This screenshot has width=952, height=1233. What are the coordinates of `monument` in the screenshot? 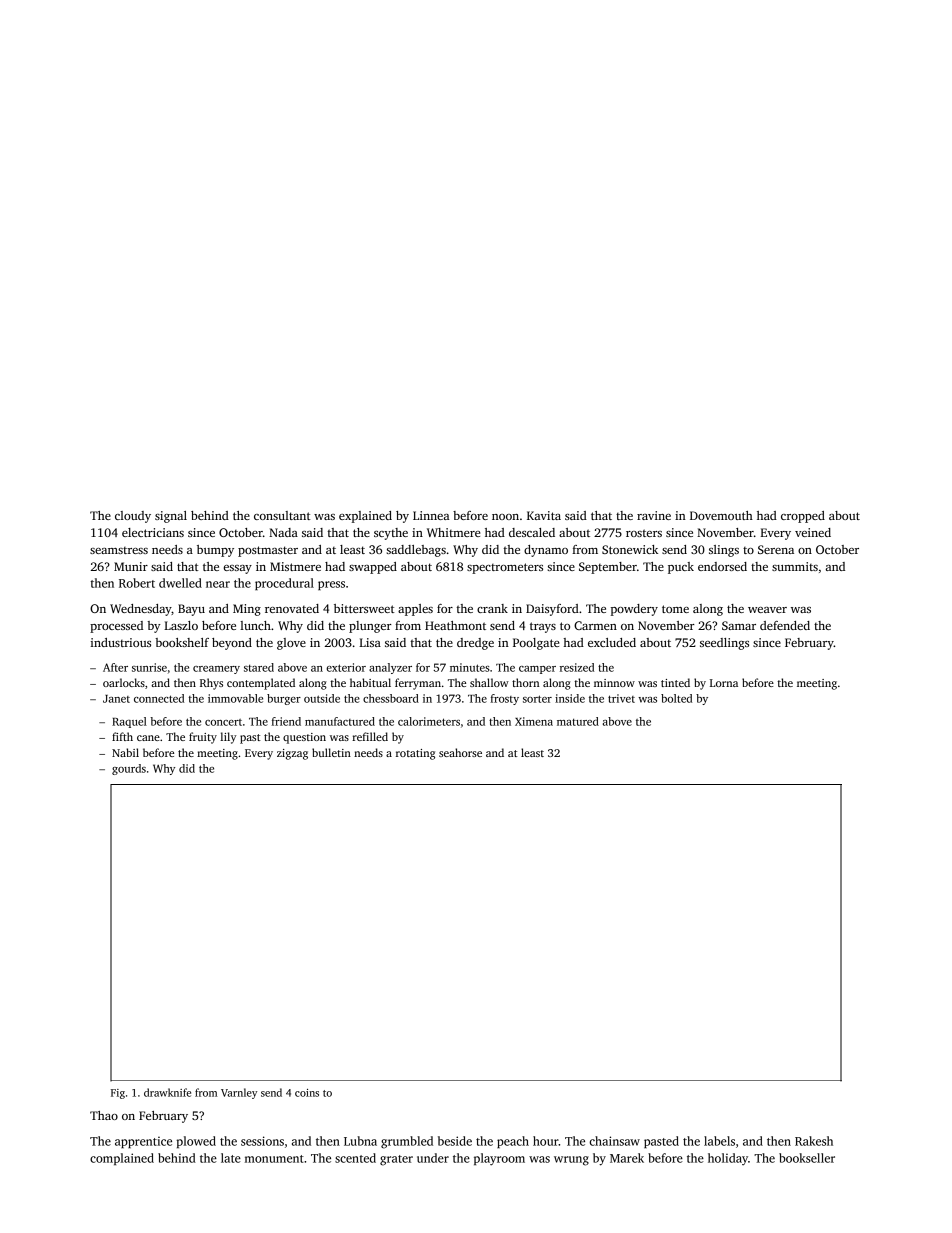 It's located at (274, 1159).
